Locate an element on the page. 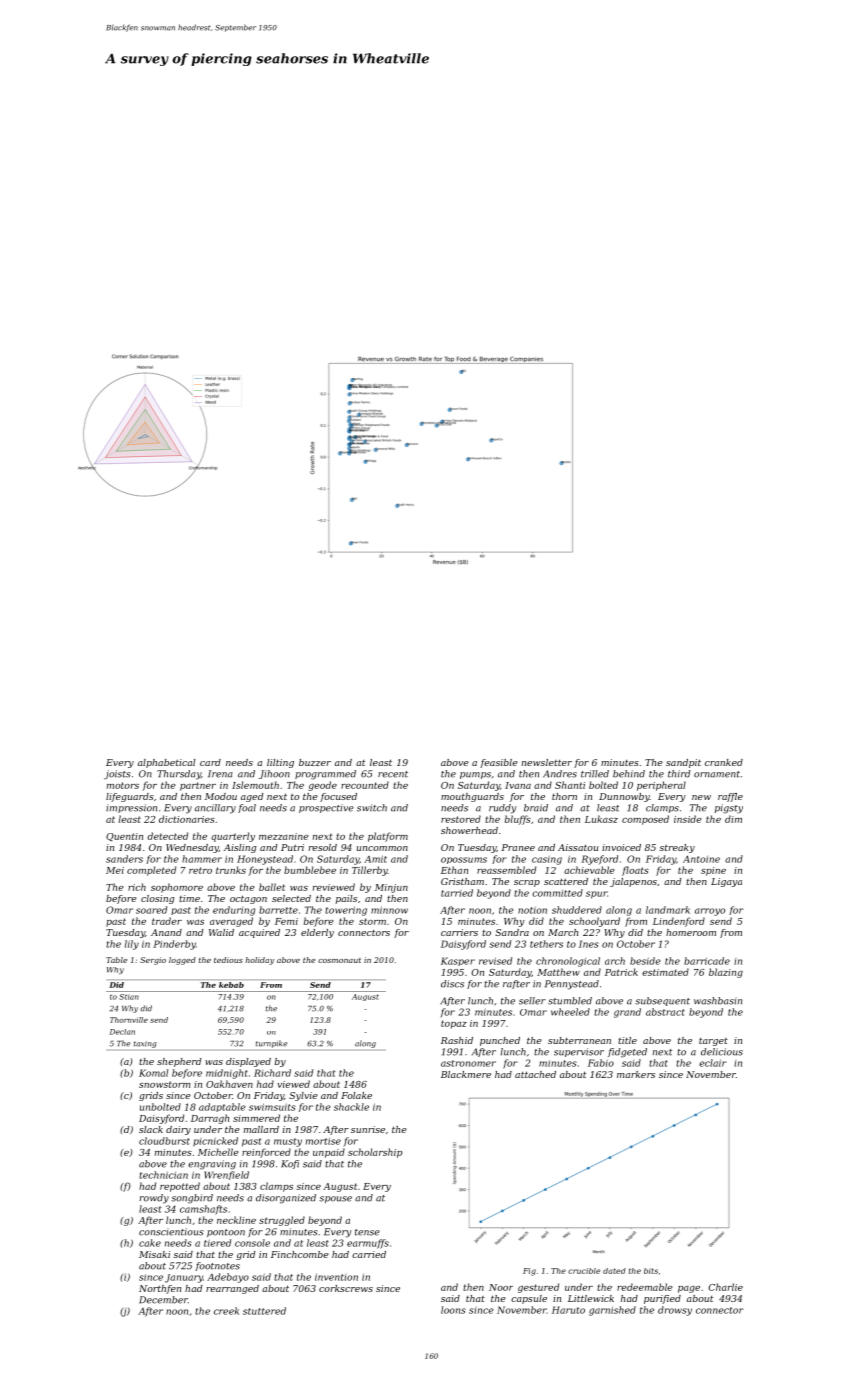 The image size is (849, 1400). Northfen is located at coordinates (160, 1289).
